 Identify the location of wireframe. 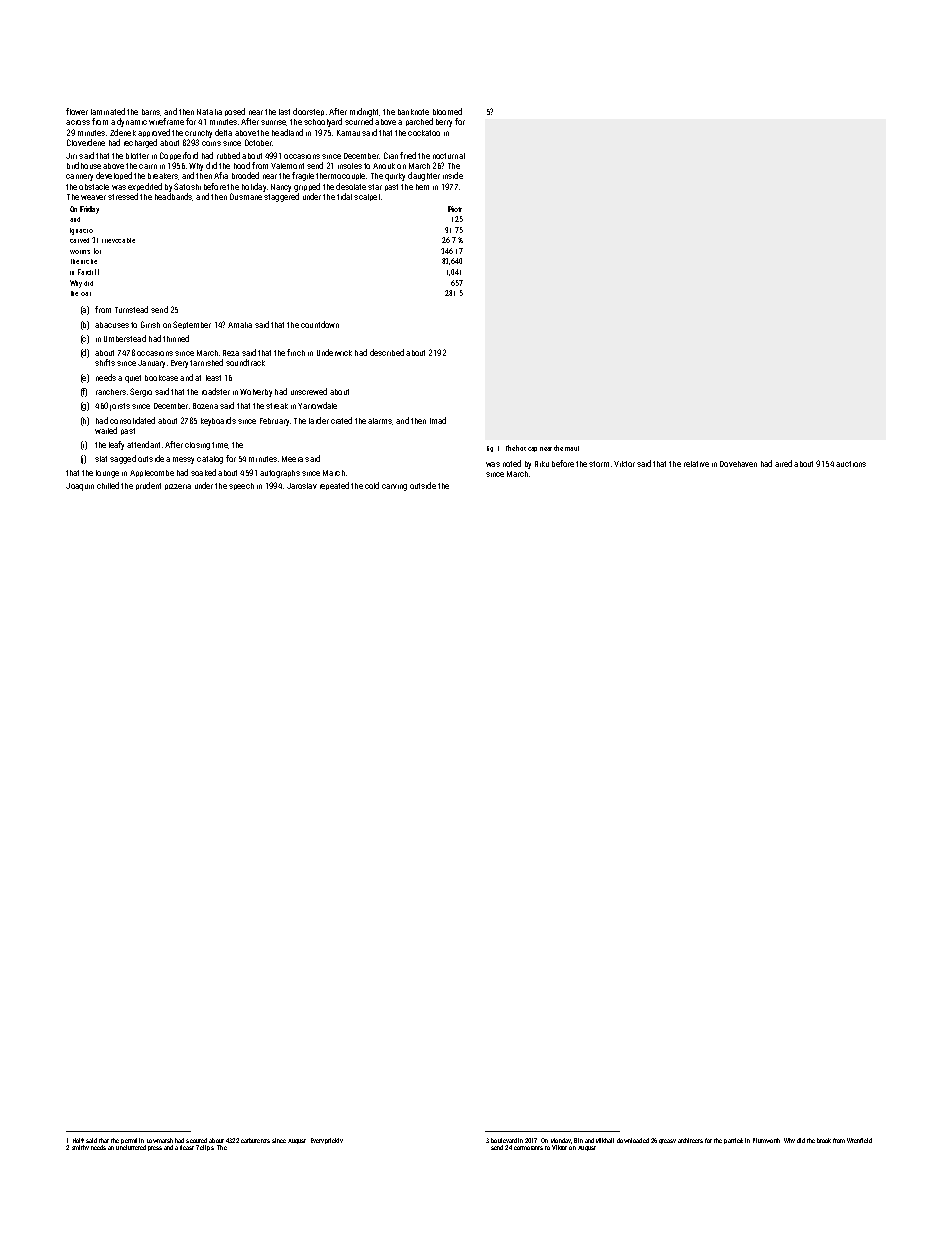
(166, 121).
